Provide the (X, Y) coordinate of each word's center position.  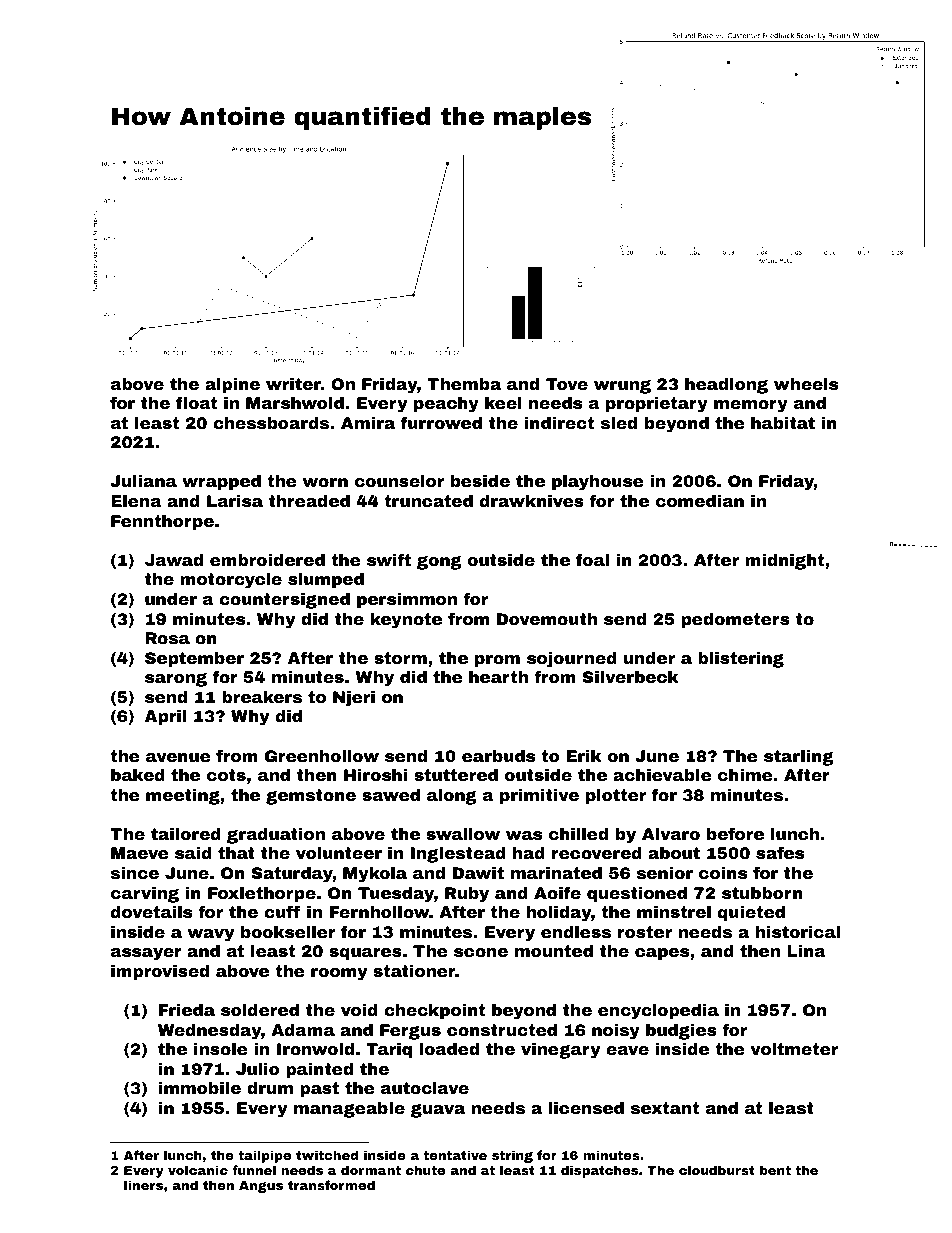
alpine (232, 386)
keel (503, 403)
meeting (183, 797)
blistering (741, 660)
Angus (261, 1187)
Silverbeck (631, 677)
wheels (806, 384)
